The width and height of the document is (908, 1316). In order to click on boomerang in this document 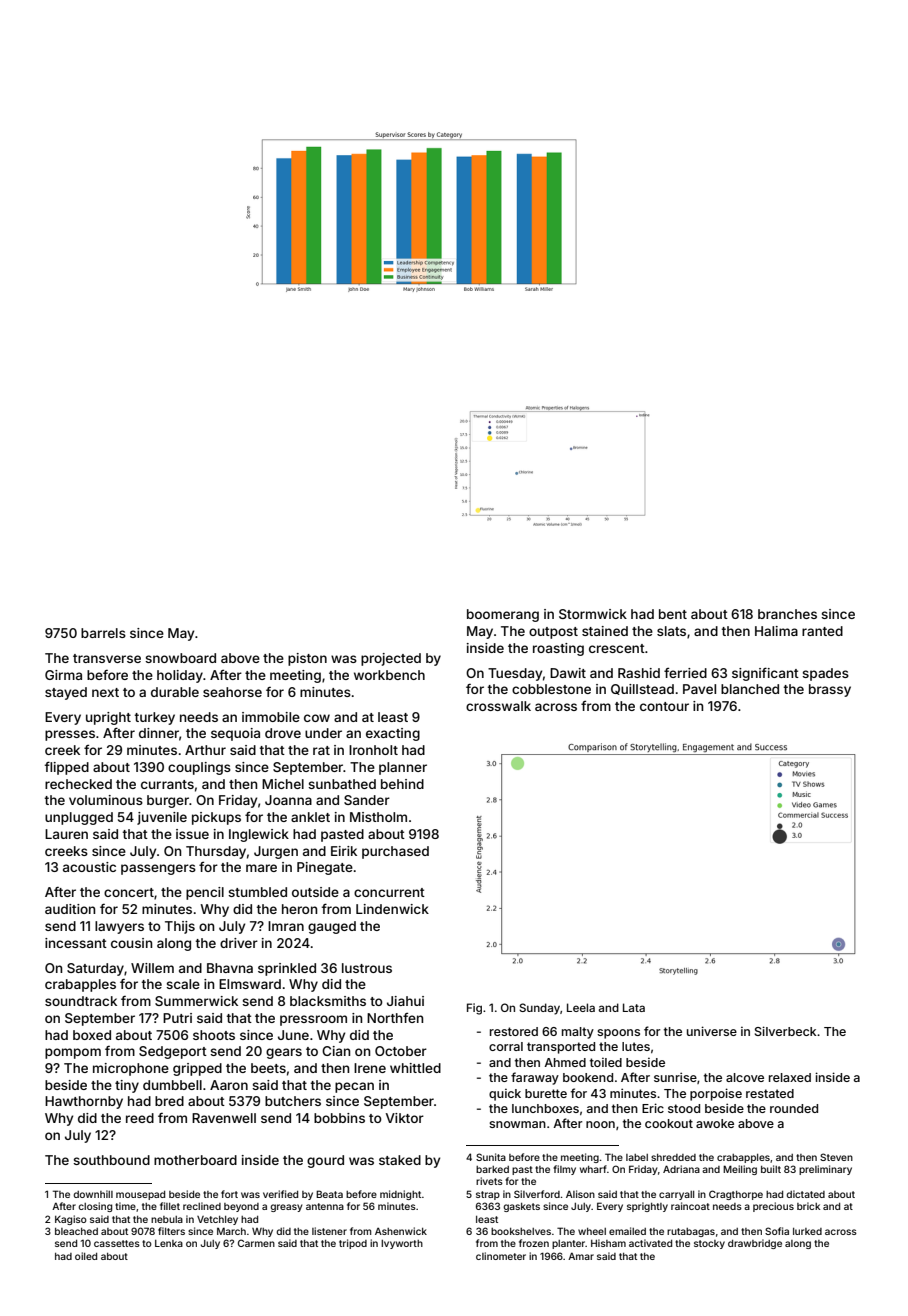, I will do `click(503, 615)`.
